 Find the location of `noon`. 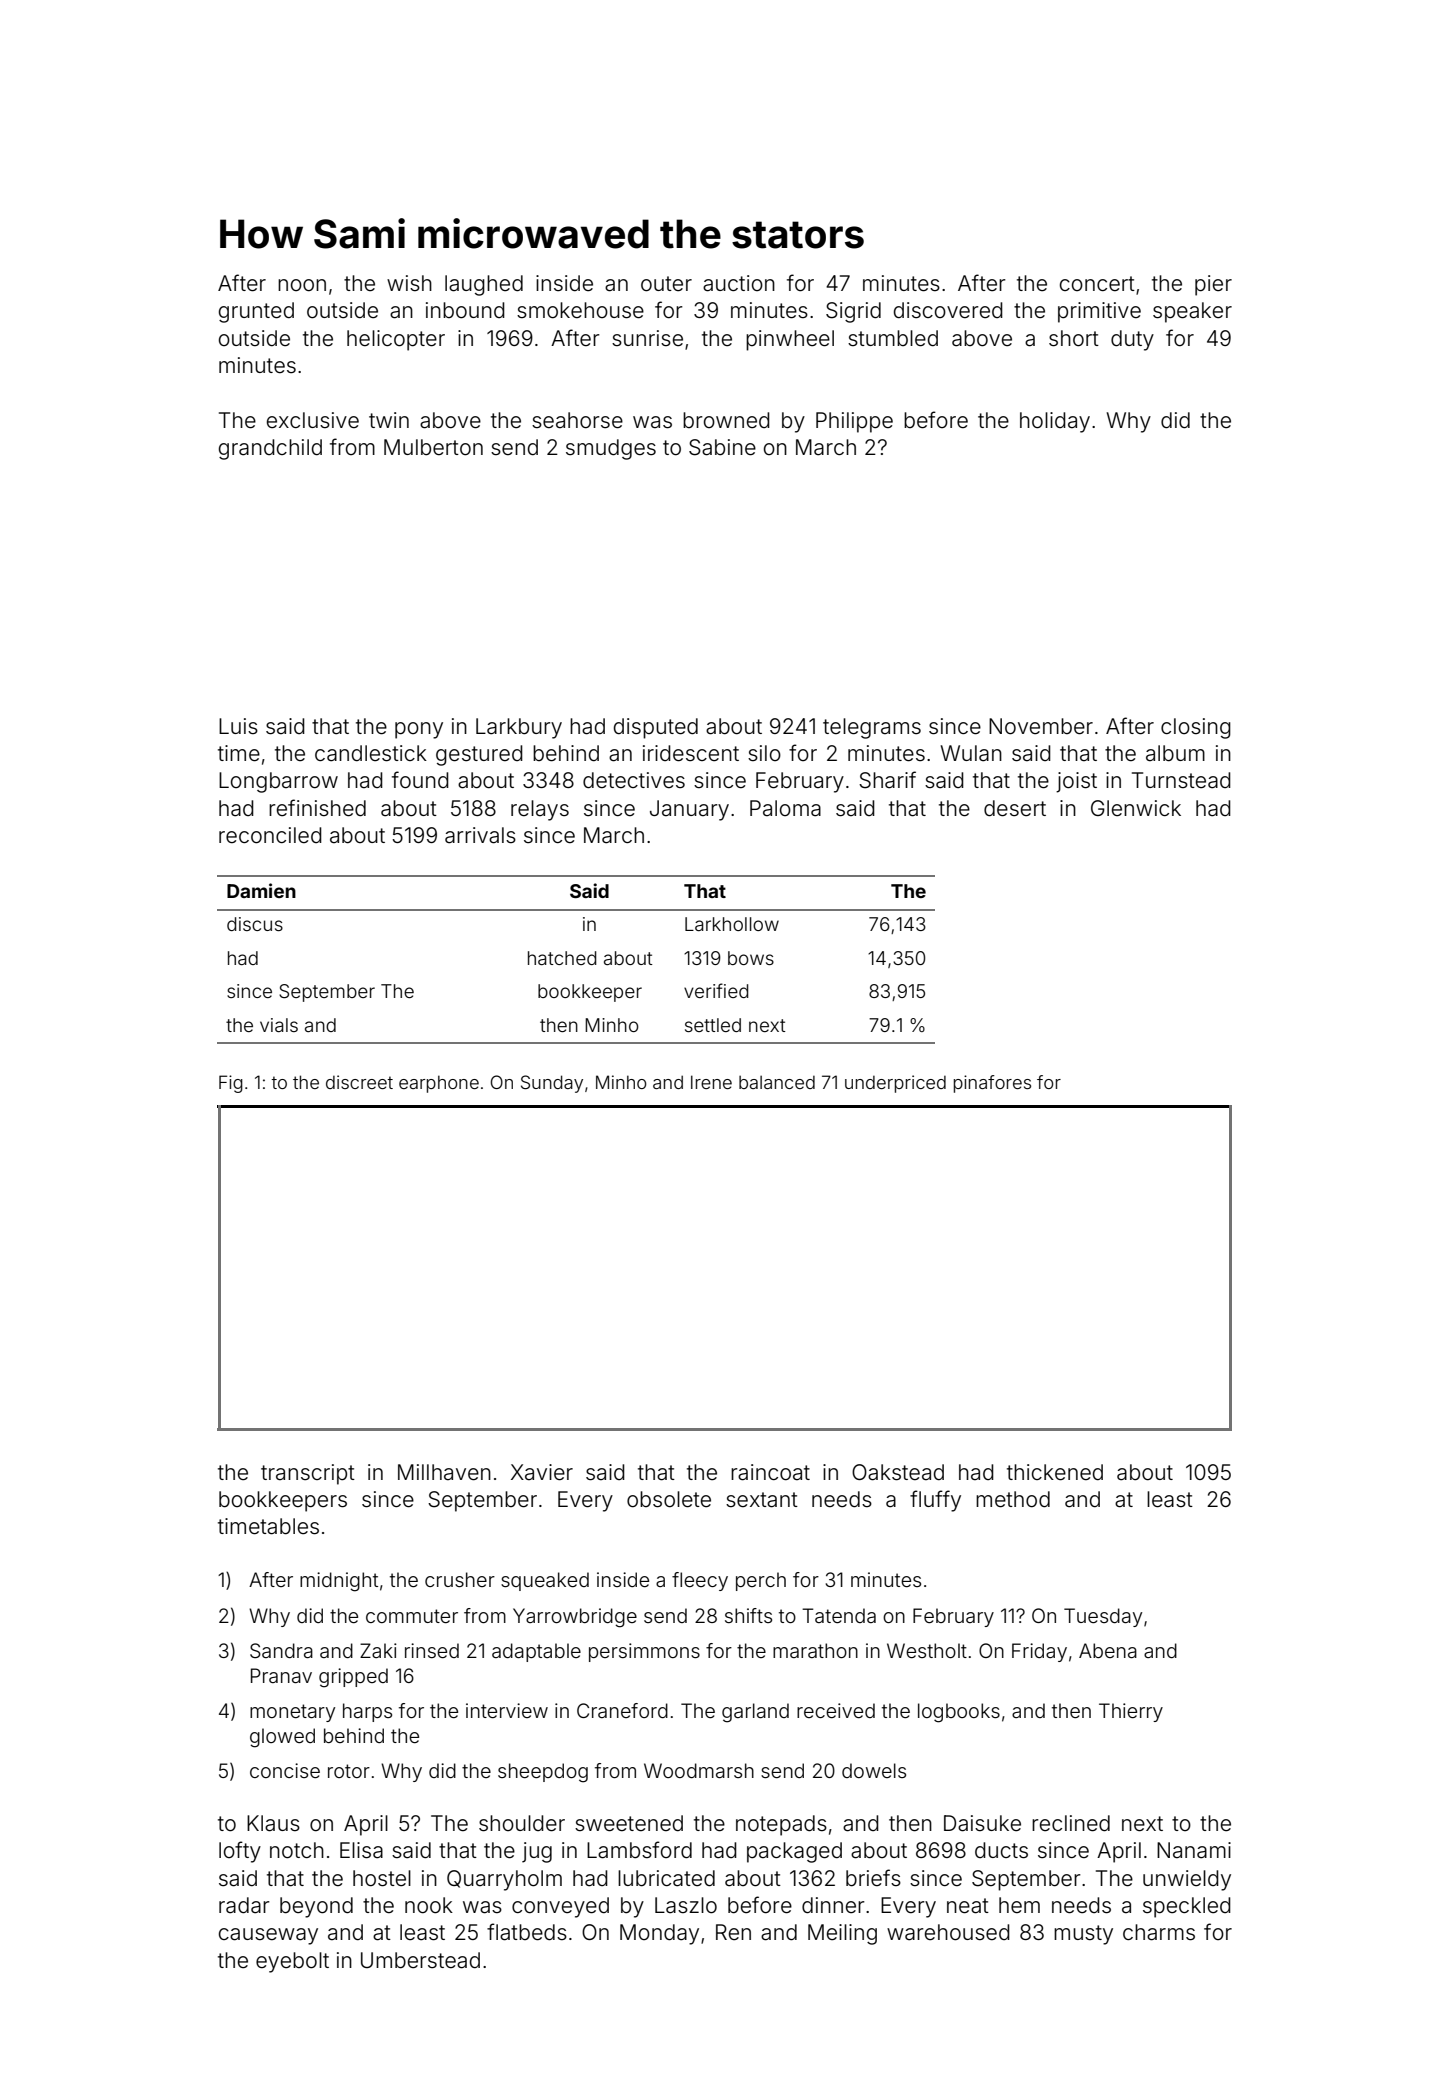

noon is located at coordinates (302, 285).
